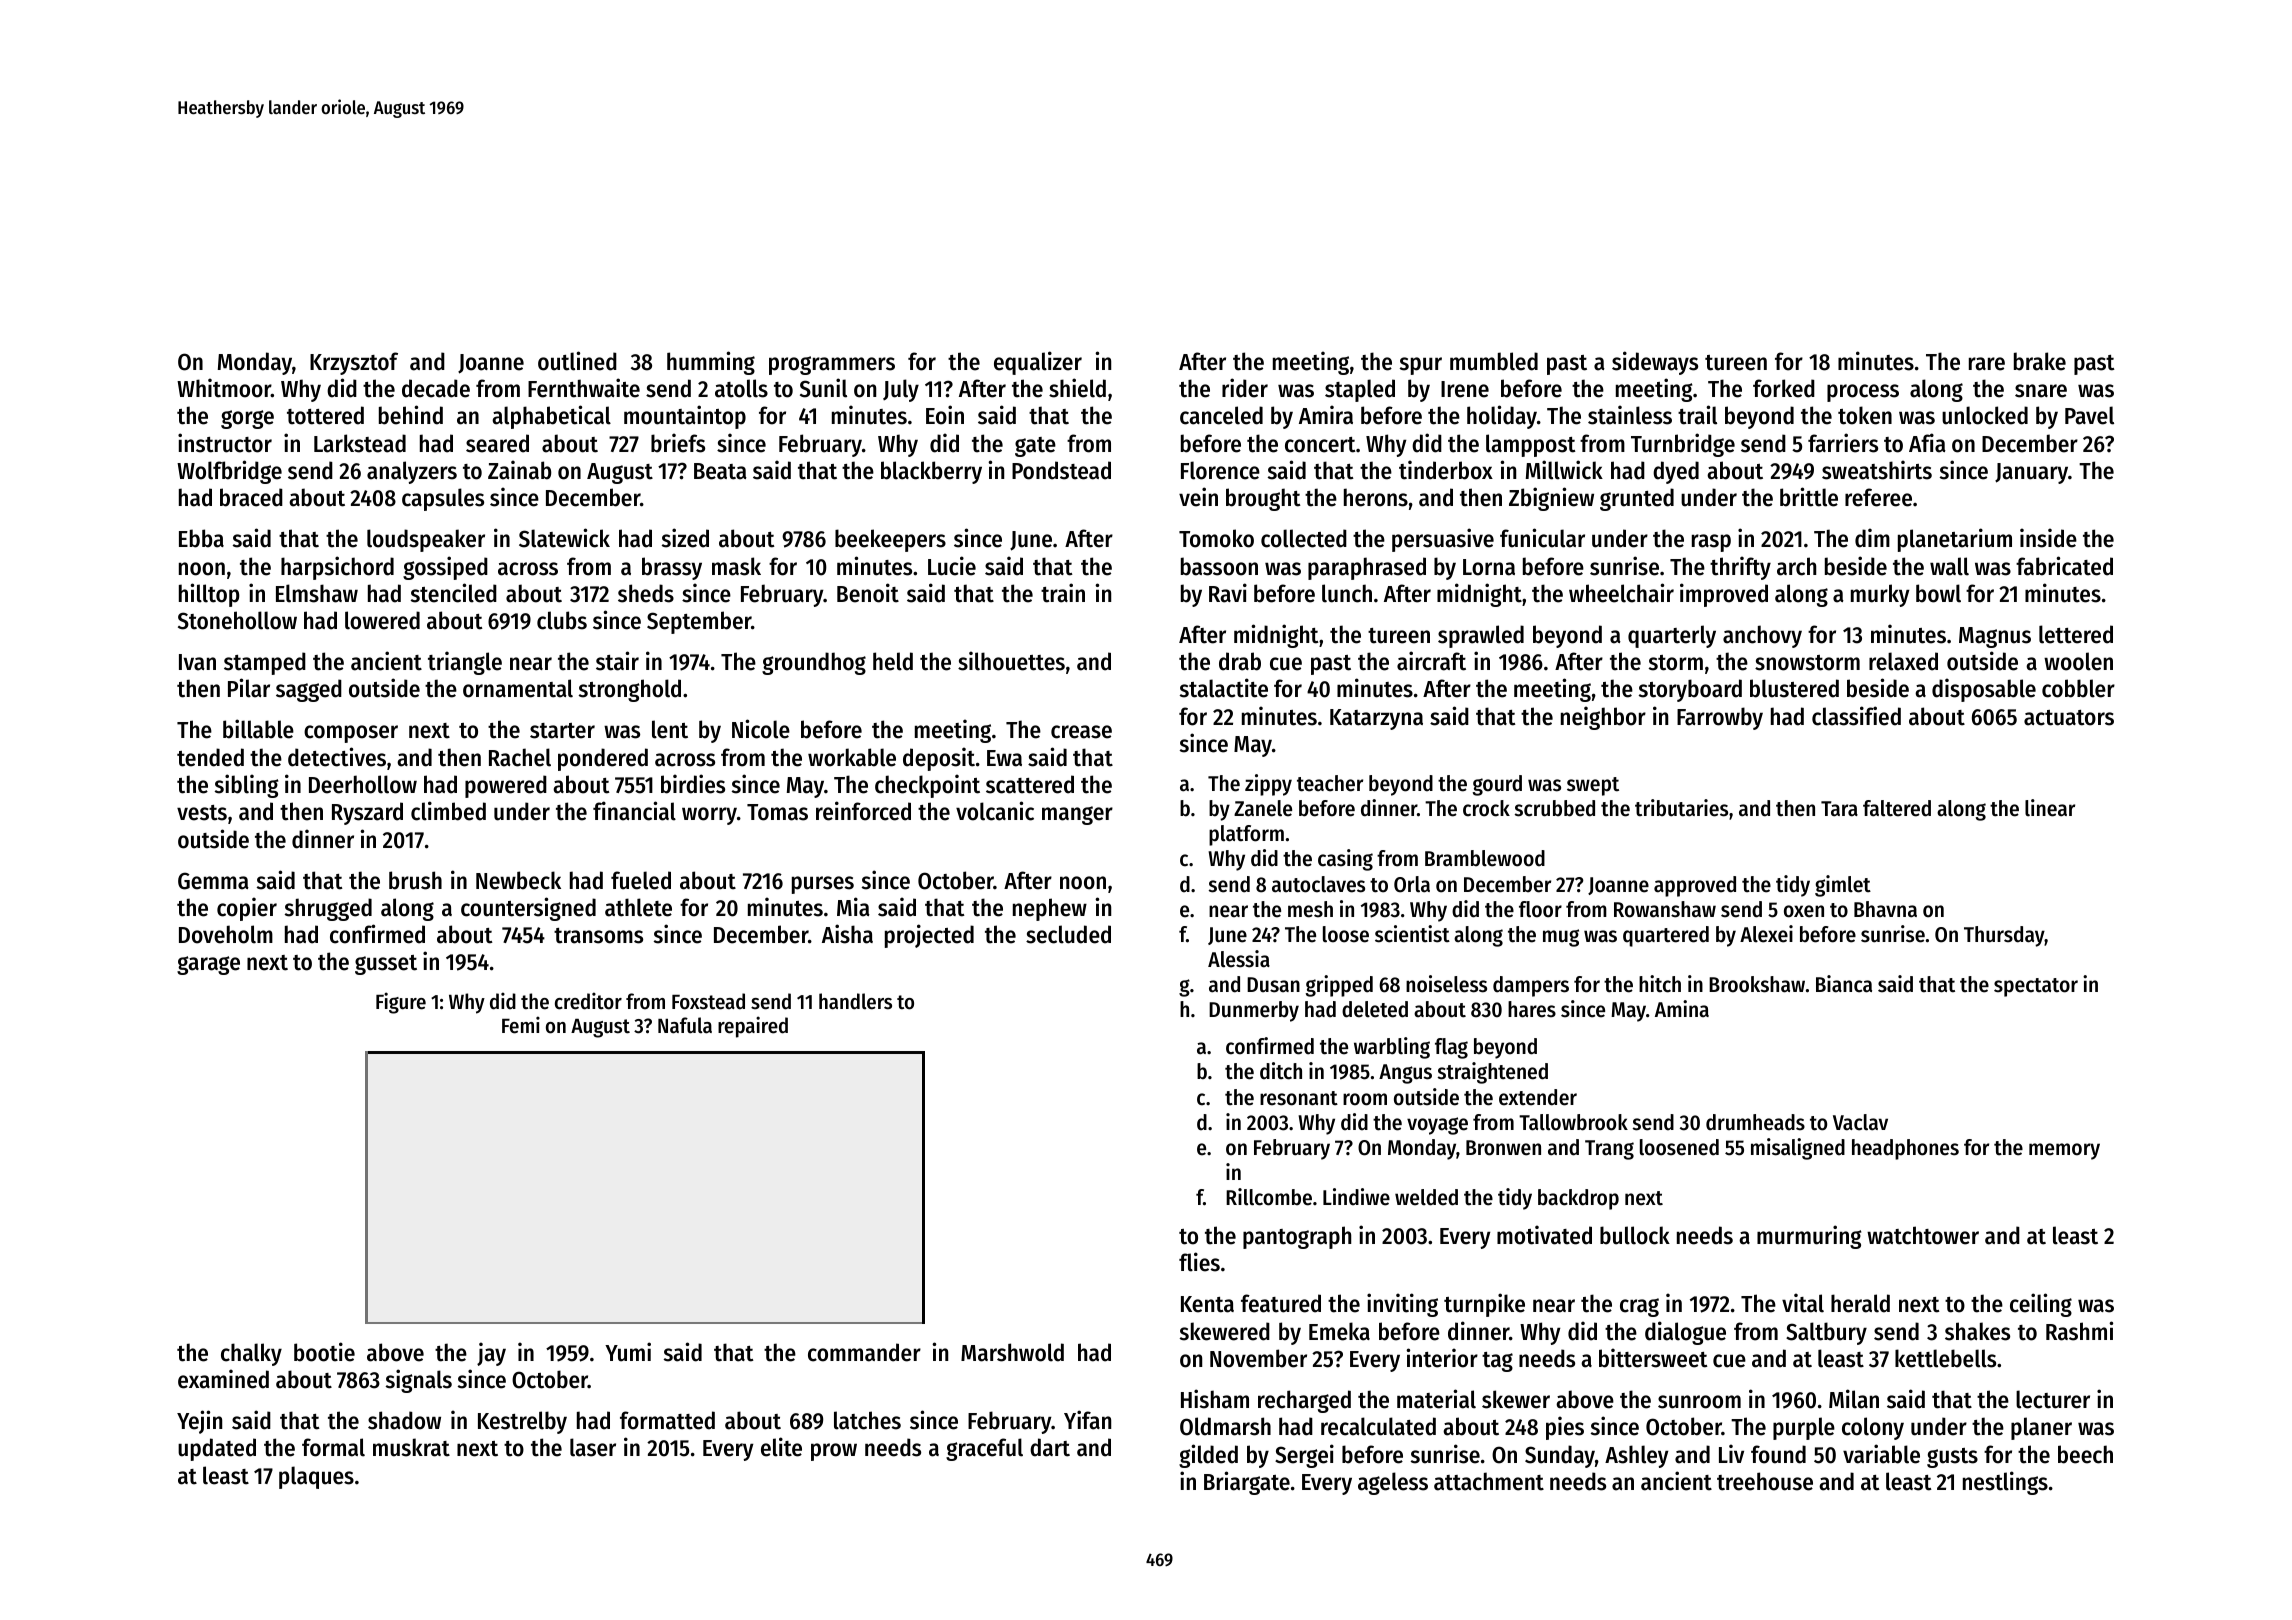 This screenshot has height=1620, width=2292. What do you see at coordinates (521, 1025) in the screenshot?
I see `Femi` at bounding box center [521, 1025].
